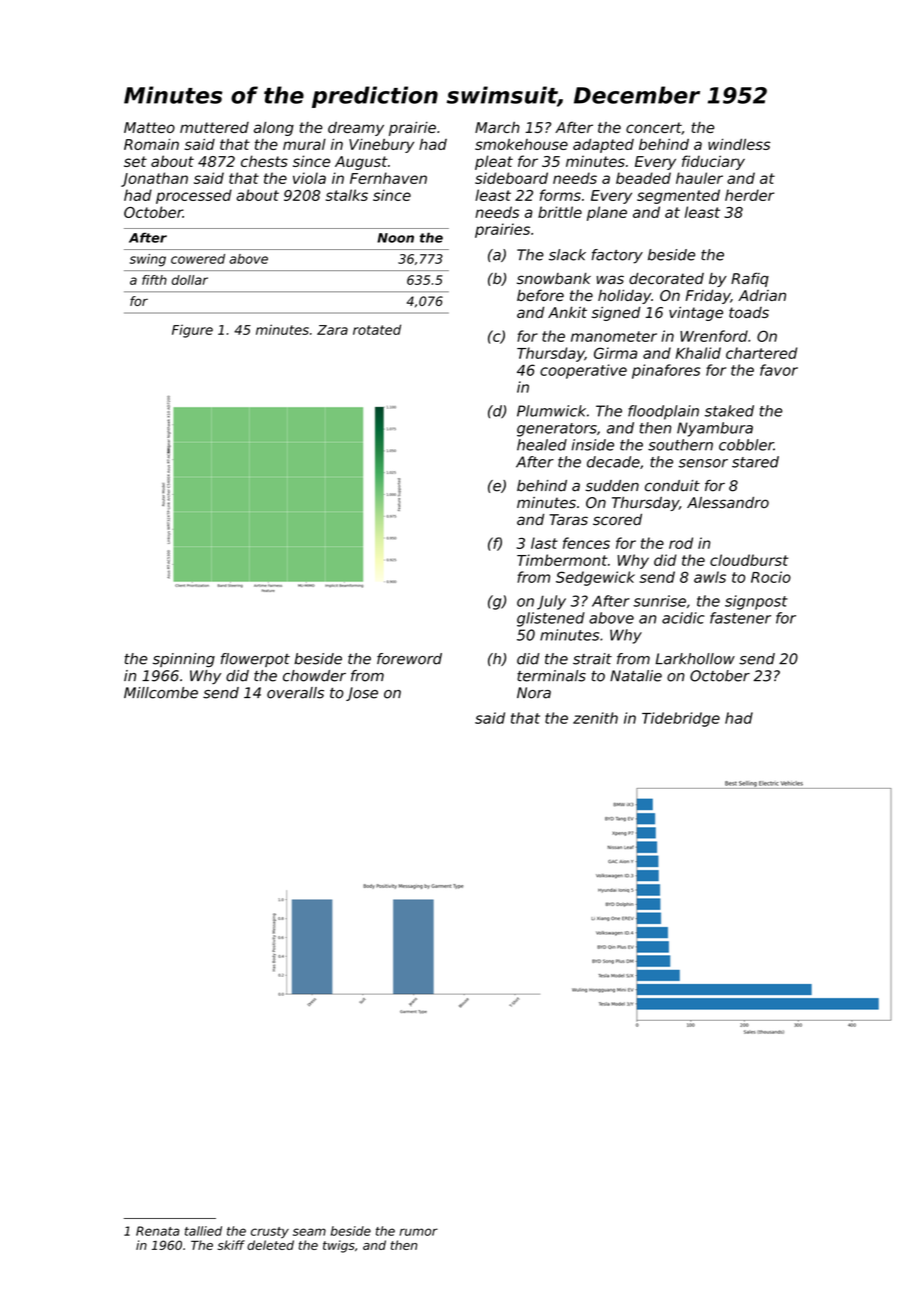 Image resolution: width=924 pixels, height=1308 pixels. Describe the element at coordinates (157, 1231) in the screenshot. I see `Renata` at that location.
